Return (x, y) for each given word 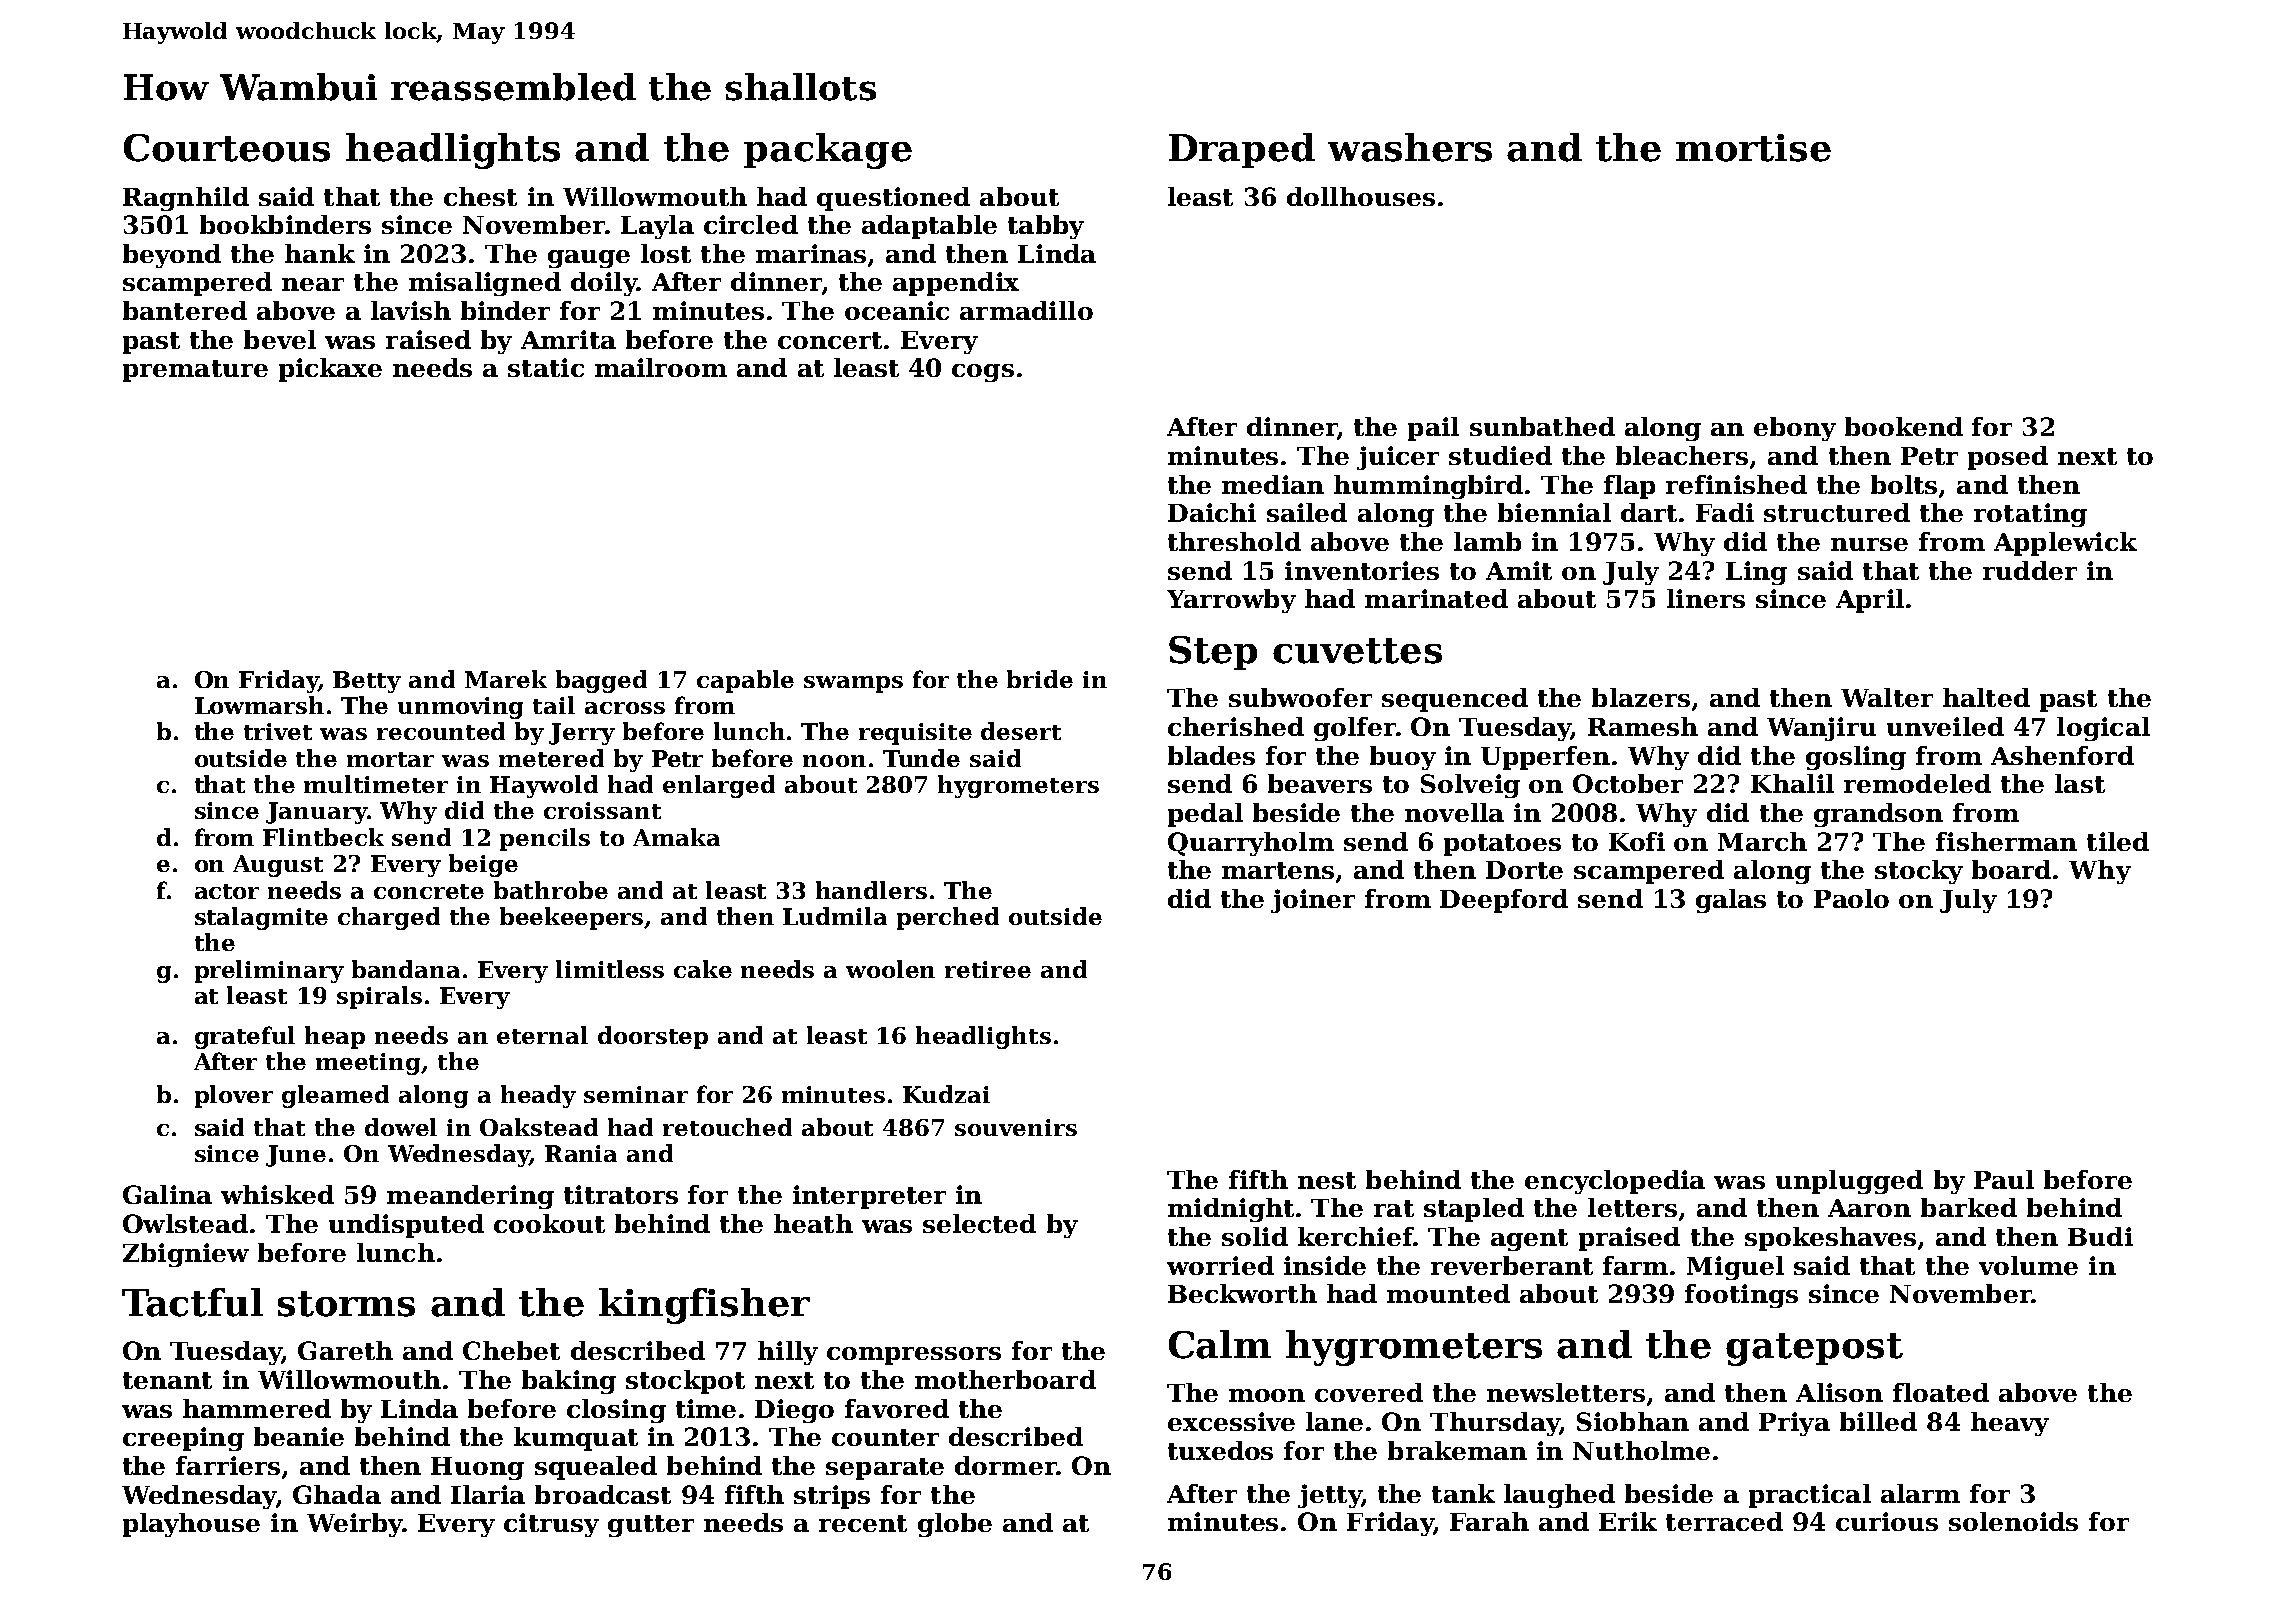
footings (1741, 1296)
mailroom (661, 367)
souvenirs (1016, 1127)
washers (1410, 147)
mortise (1753, 148)
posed (2008, 458)
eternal (542, 1035)
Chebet (511, 1350)
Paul (2004, 1179)
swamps (853, 684)
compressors (914, 1356)
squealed (596, 1468)
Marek (506, 679)
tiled (2118, 841)
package (828, 151)
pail (1433, 429)
